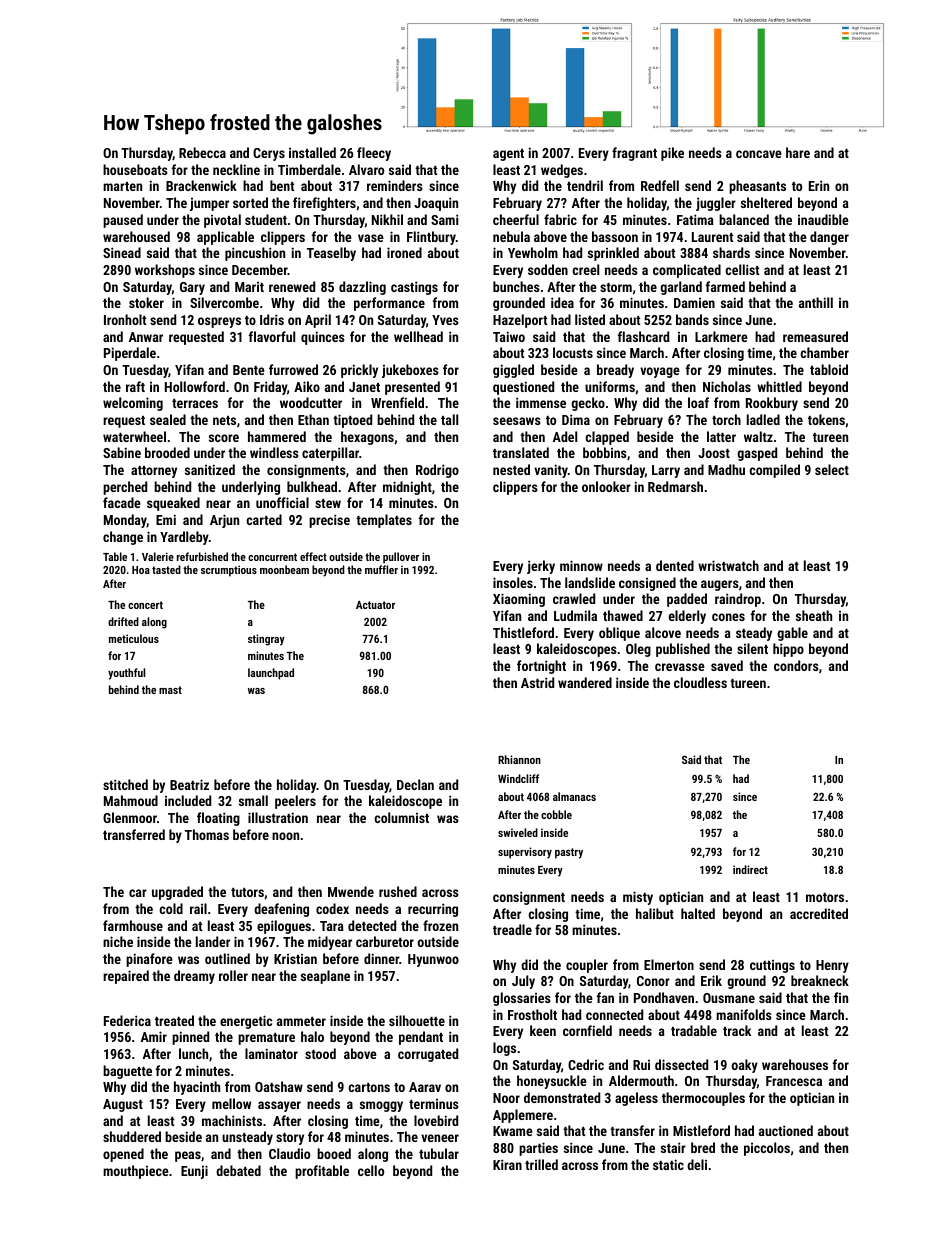  Describe the element at coordinates (197, 1088) in the screenshot. I see `hyacinth` at that location.
